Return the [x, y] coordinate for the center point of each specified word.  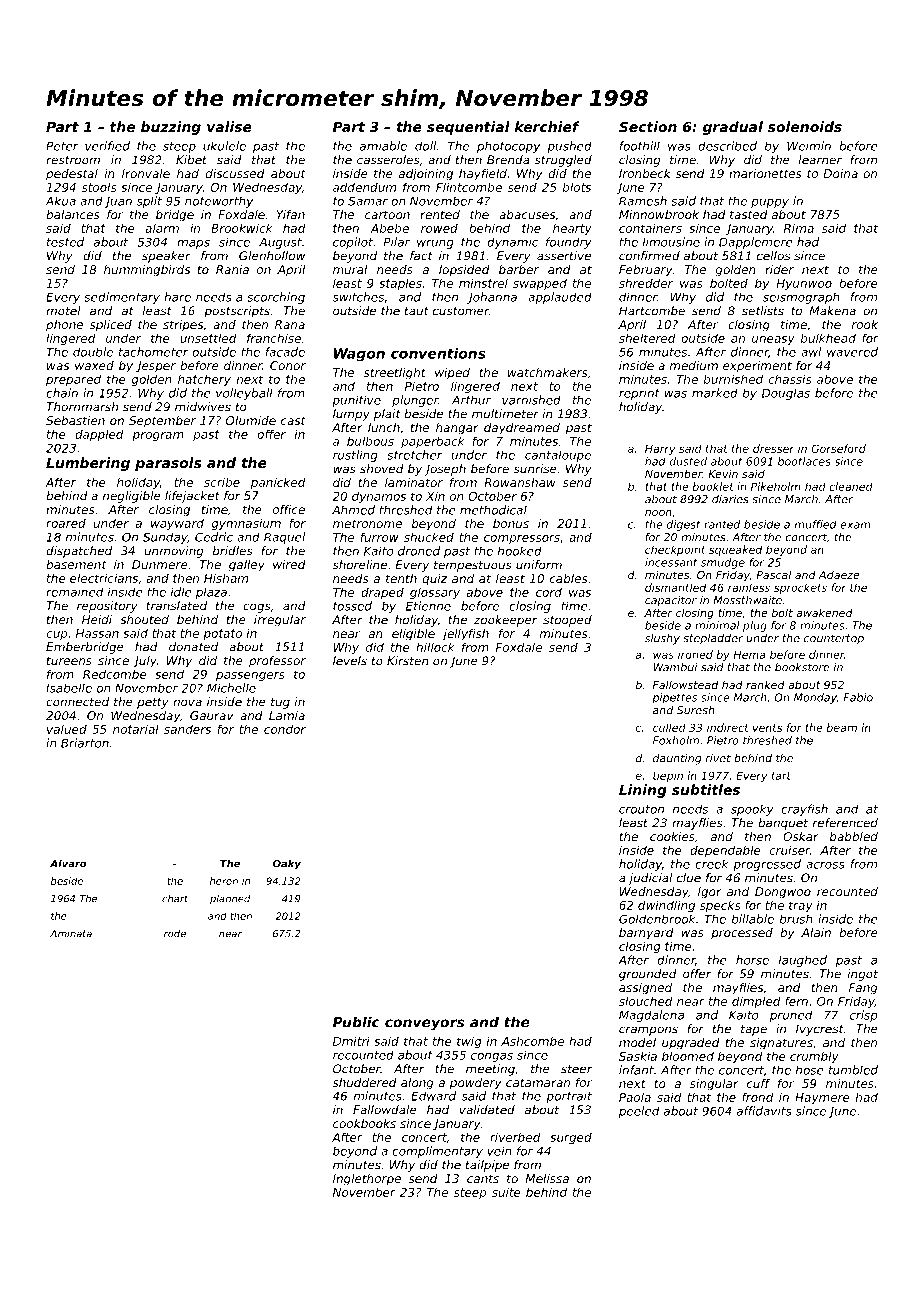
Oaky [287, 864]
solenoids [805, 126]
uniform [539, 565]
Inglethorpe [367, 1180]
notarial [136, 729]
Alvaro [68, 863]
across [825, 865]
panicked [278, 483]
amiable [383, 146]
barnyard [646, 934]
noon [658, 513]
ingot [863, 975]
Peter [62, 146]
